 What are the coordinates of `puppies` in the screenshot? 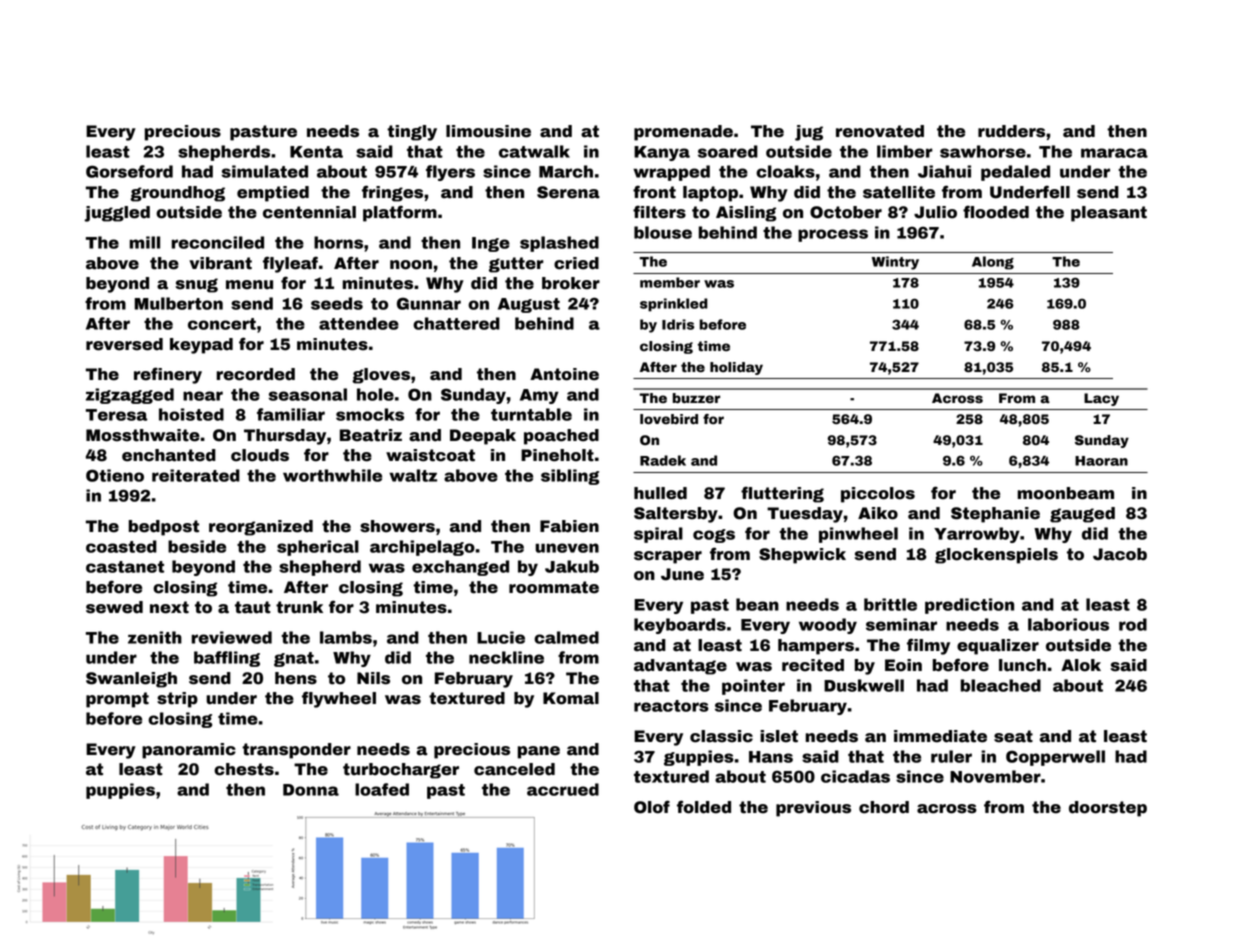 It's located at (120, 791).
